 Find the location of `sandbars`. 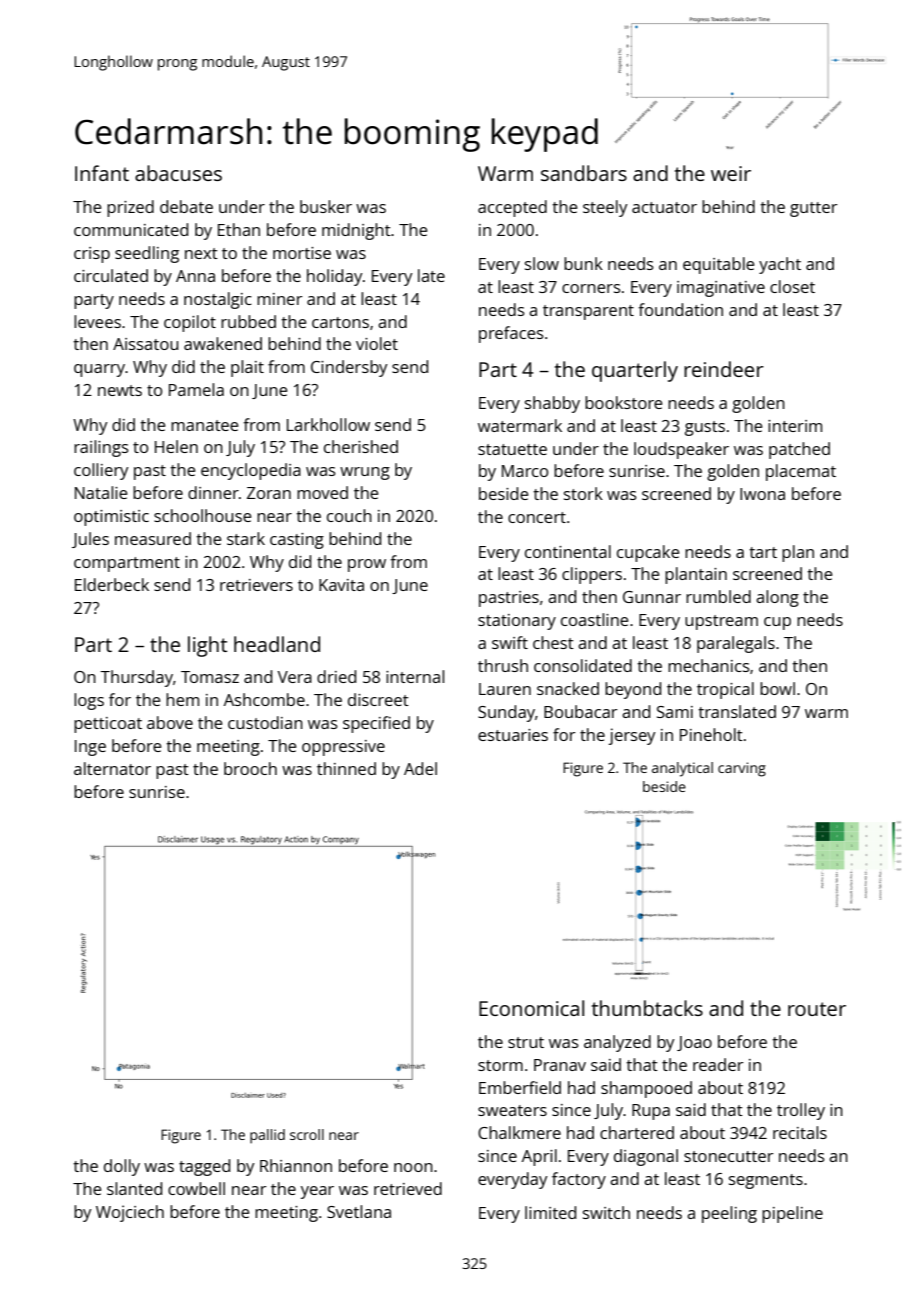

sandbars is located at coordinates (584, 173).
